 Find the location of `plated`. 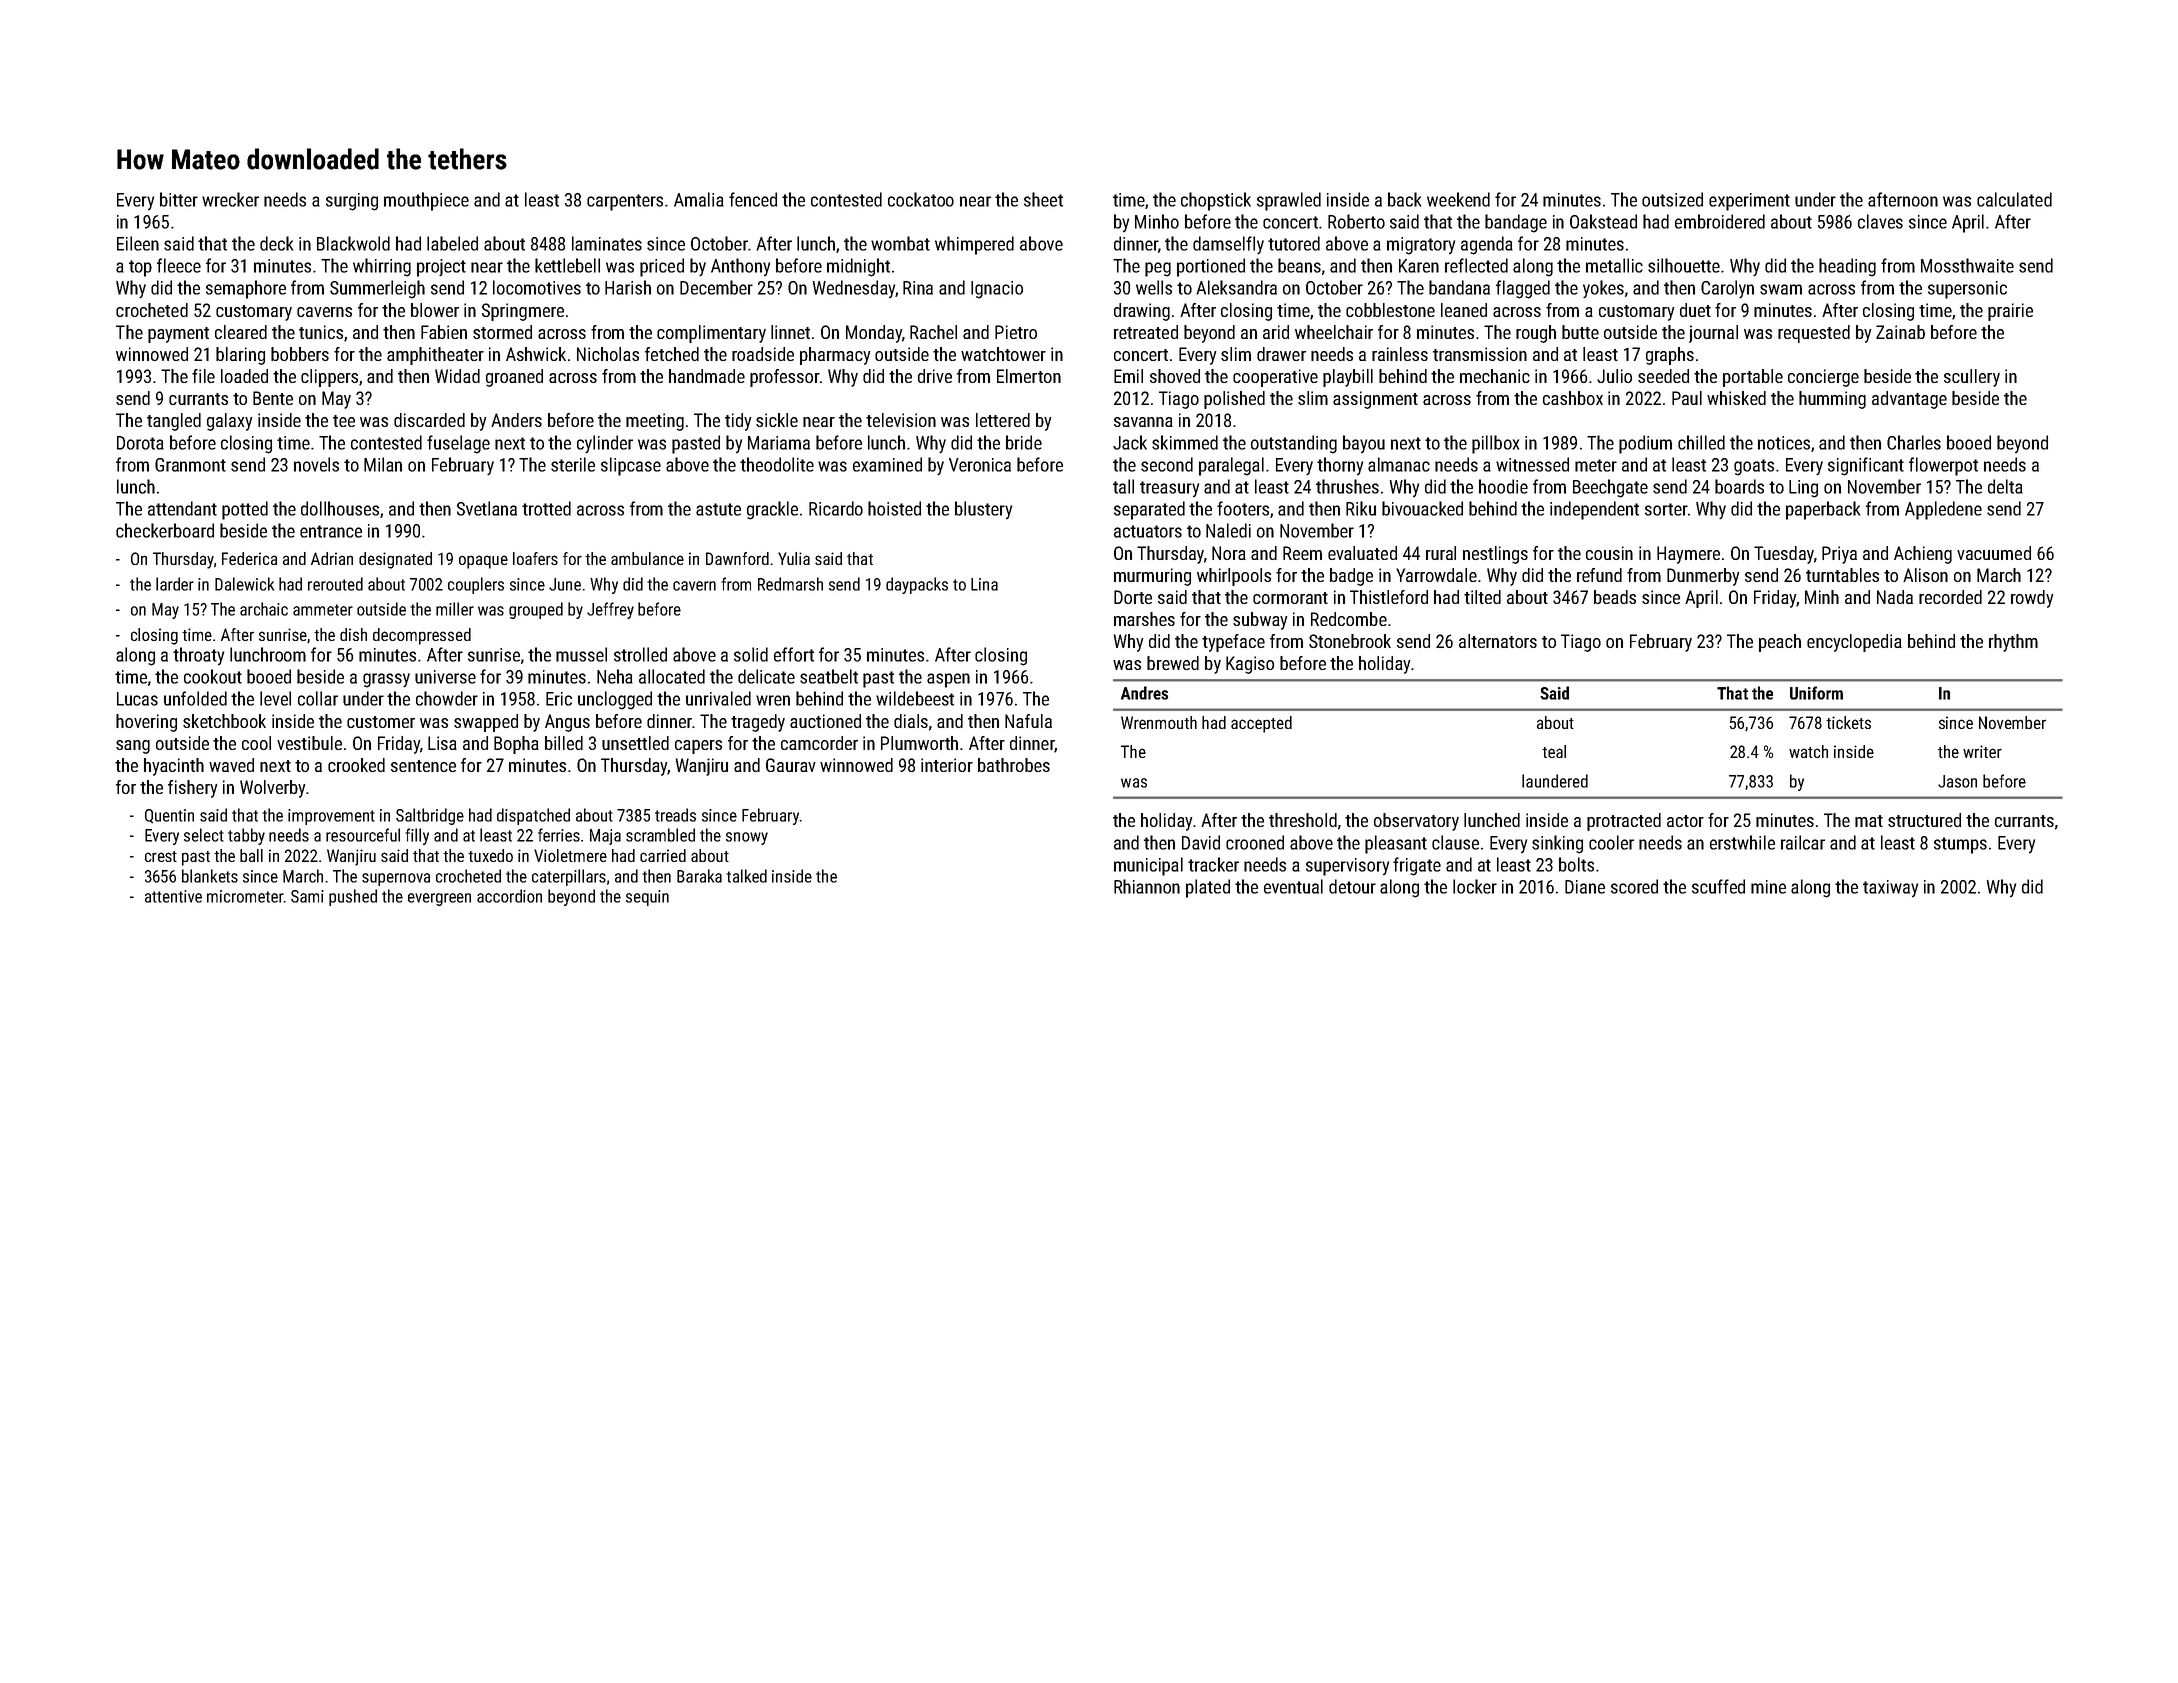

plated is located at coordinates (1208, 888).
